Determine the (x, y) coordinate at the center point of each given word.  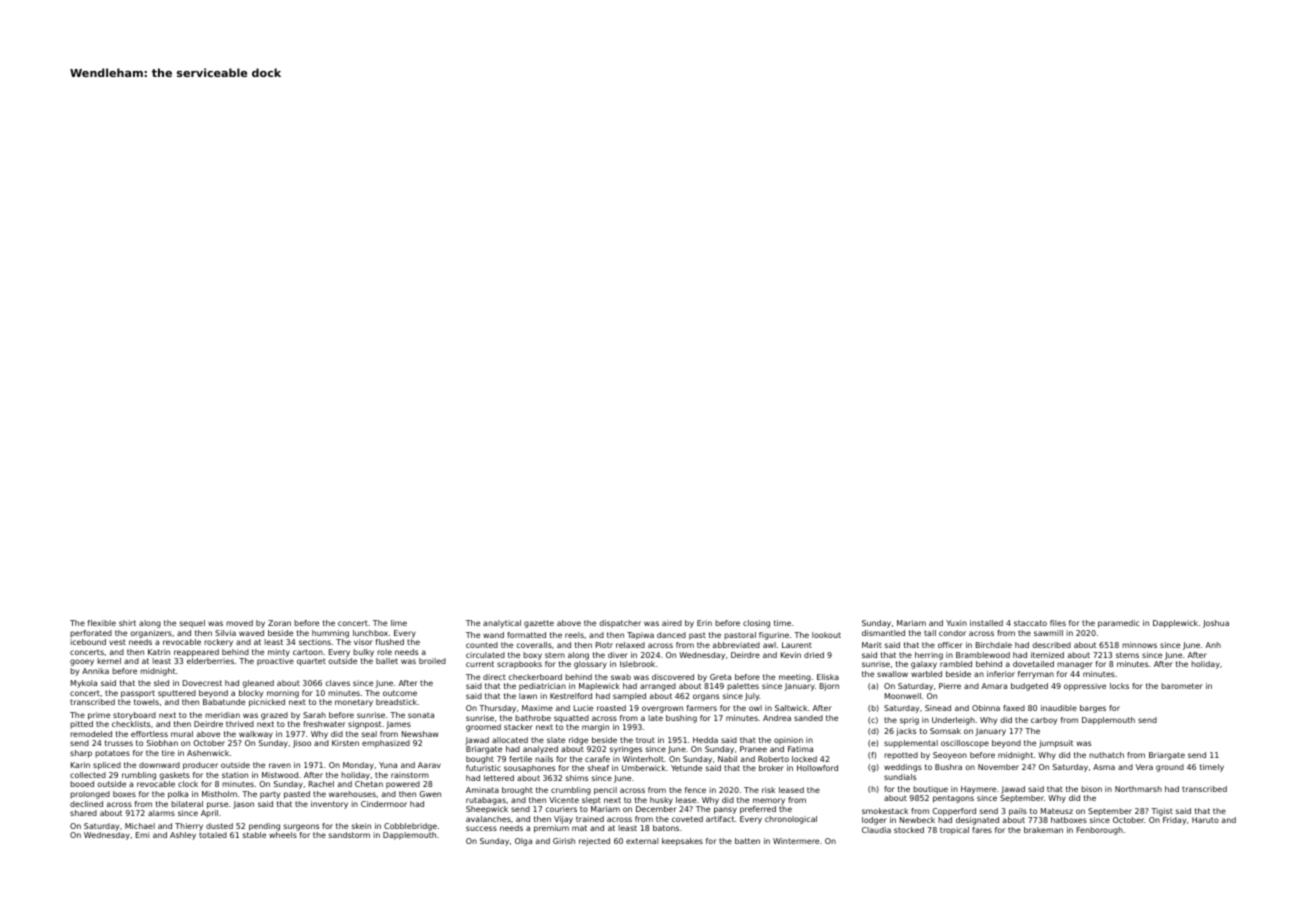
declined (86, 804)
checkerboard (535, 677)
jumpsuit (1056, 744)
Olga (523, 842)
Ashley (183, 836)
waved (251, 633)
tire (168, 753)
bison (1091, 789)
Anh (1213, 645)
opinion (788, 741)
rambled (956, 664)
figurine (774, 636)
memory (769, 801)
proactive (275, 662)
